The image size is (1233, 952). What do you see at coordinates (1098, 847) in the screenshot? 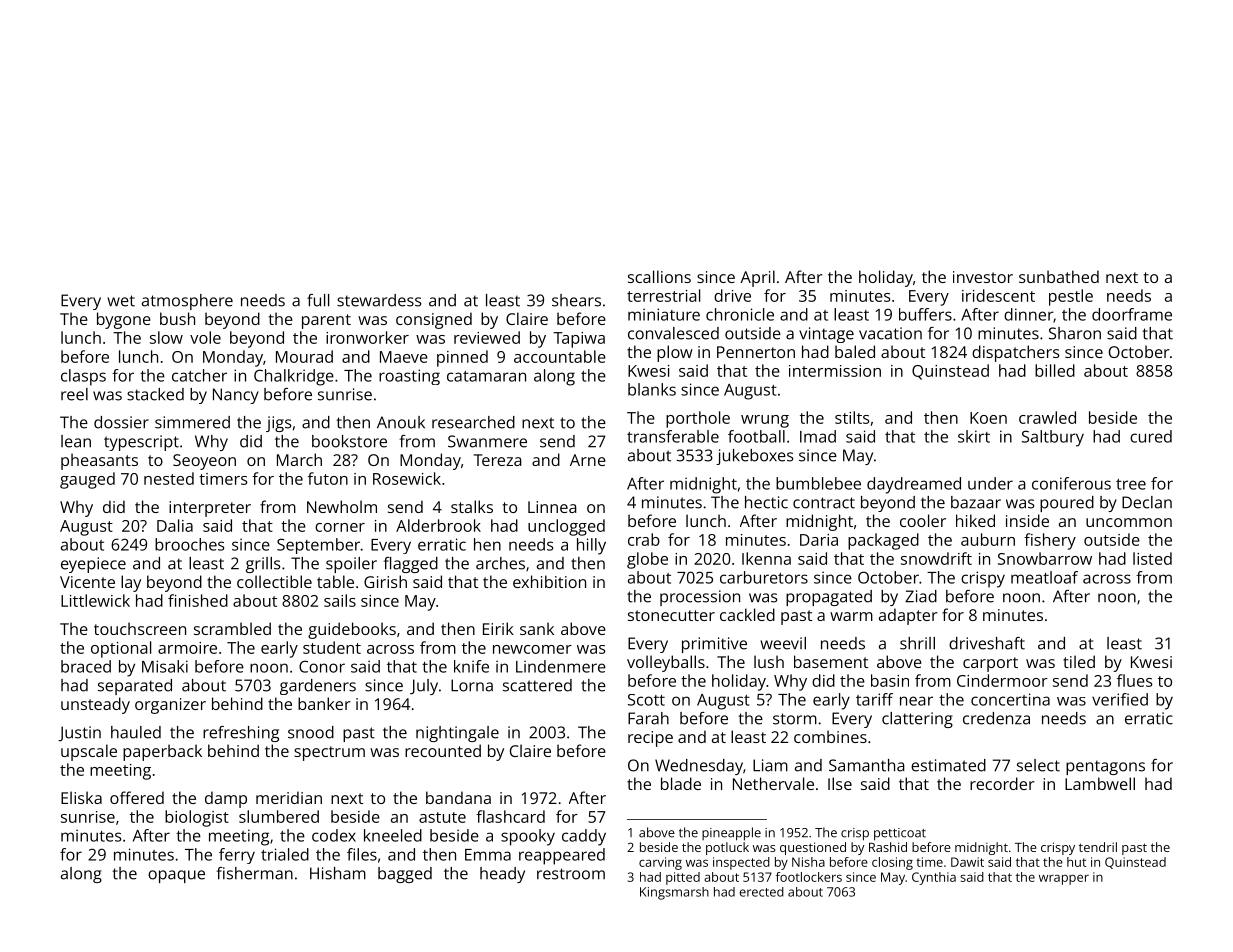
I see `tendril` at bounding box center [1098, 847].
